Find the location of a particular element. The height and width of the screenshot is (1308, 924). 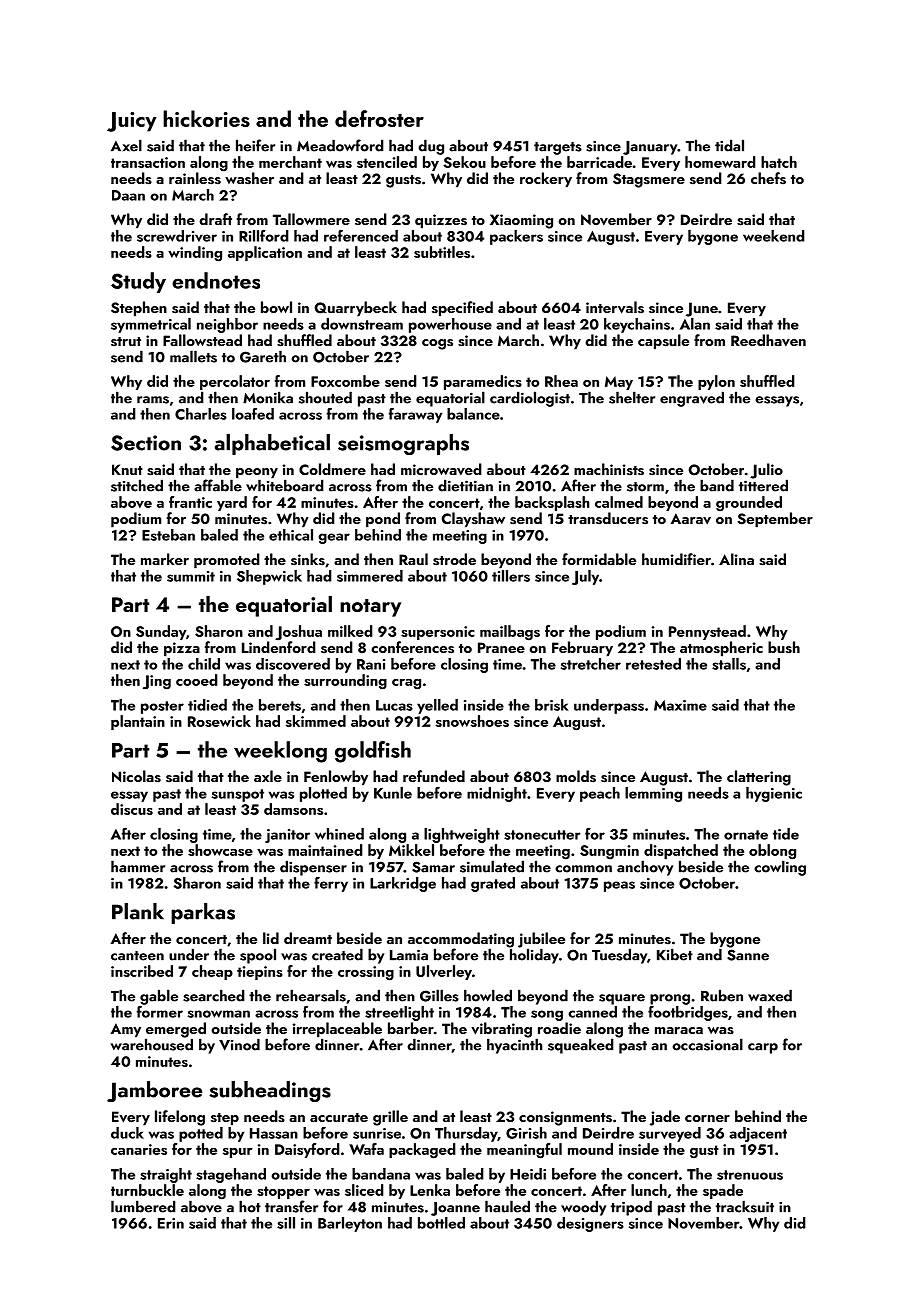

marker is located at coordinates (165, 559).
